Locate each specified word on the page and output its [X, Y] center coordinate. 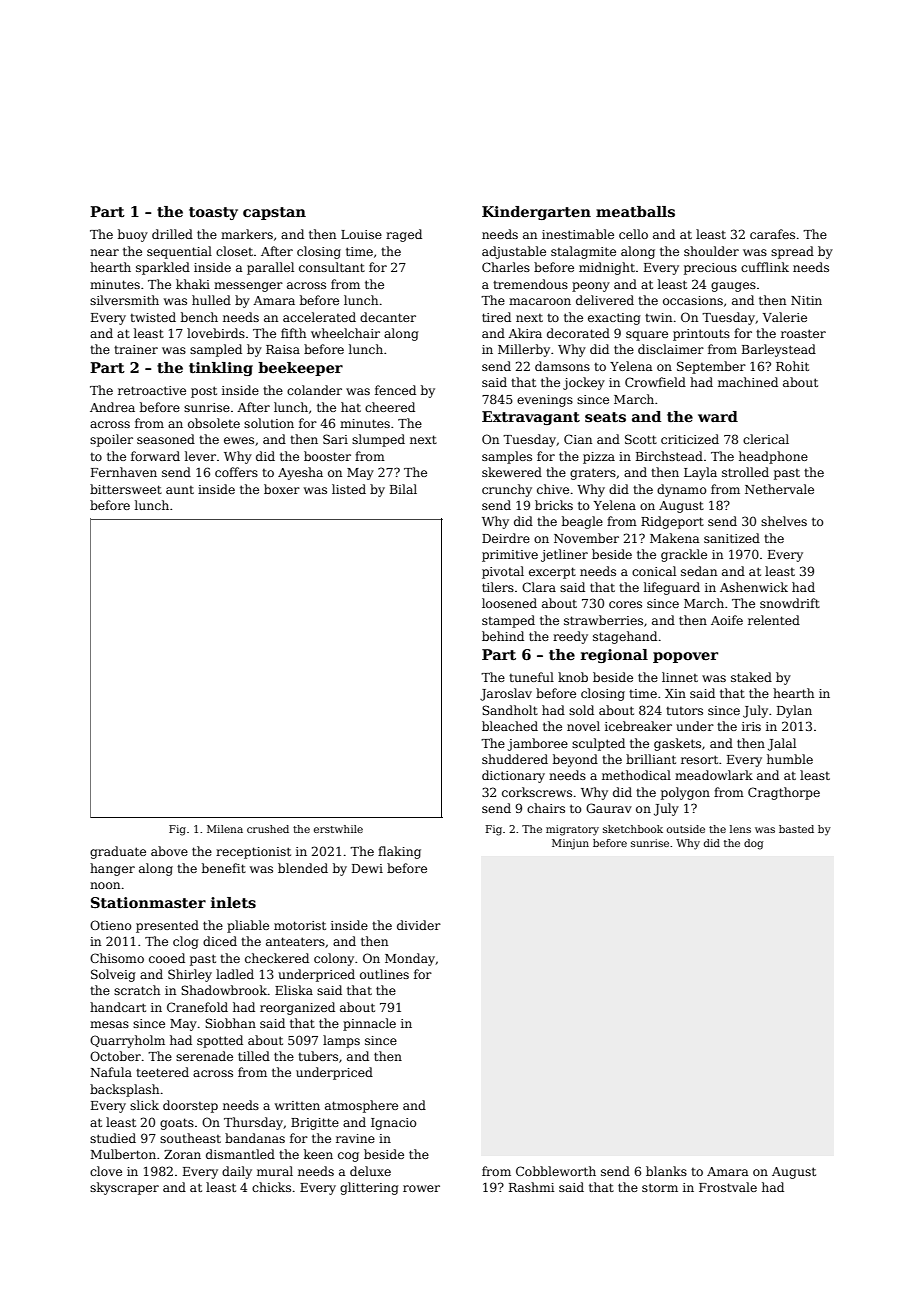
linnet [680, 677]
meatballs [635, 211]
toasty [213, 213]
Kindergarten [536, 213]
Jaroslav [506, 694]
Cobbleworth [556, 1171]
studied [113, 1138]
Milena [225, 829]
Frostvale [728, 1187]
